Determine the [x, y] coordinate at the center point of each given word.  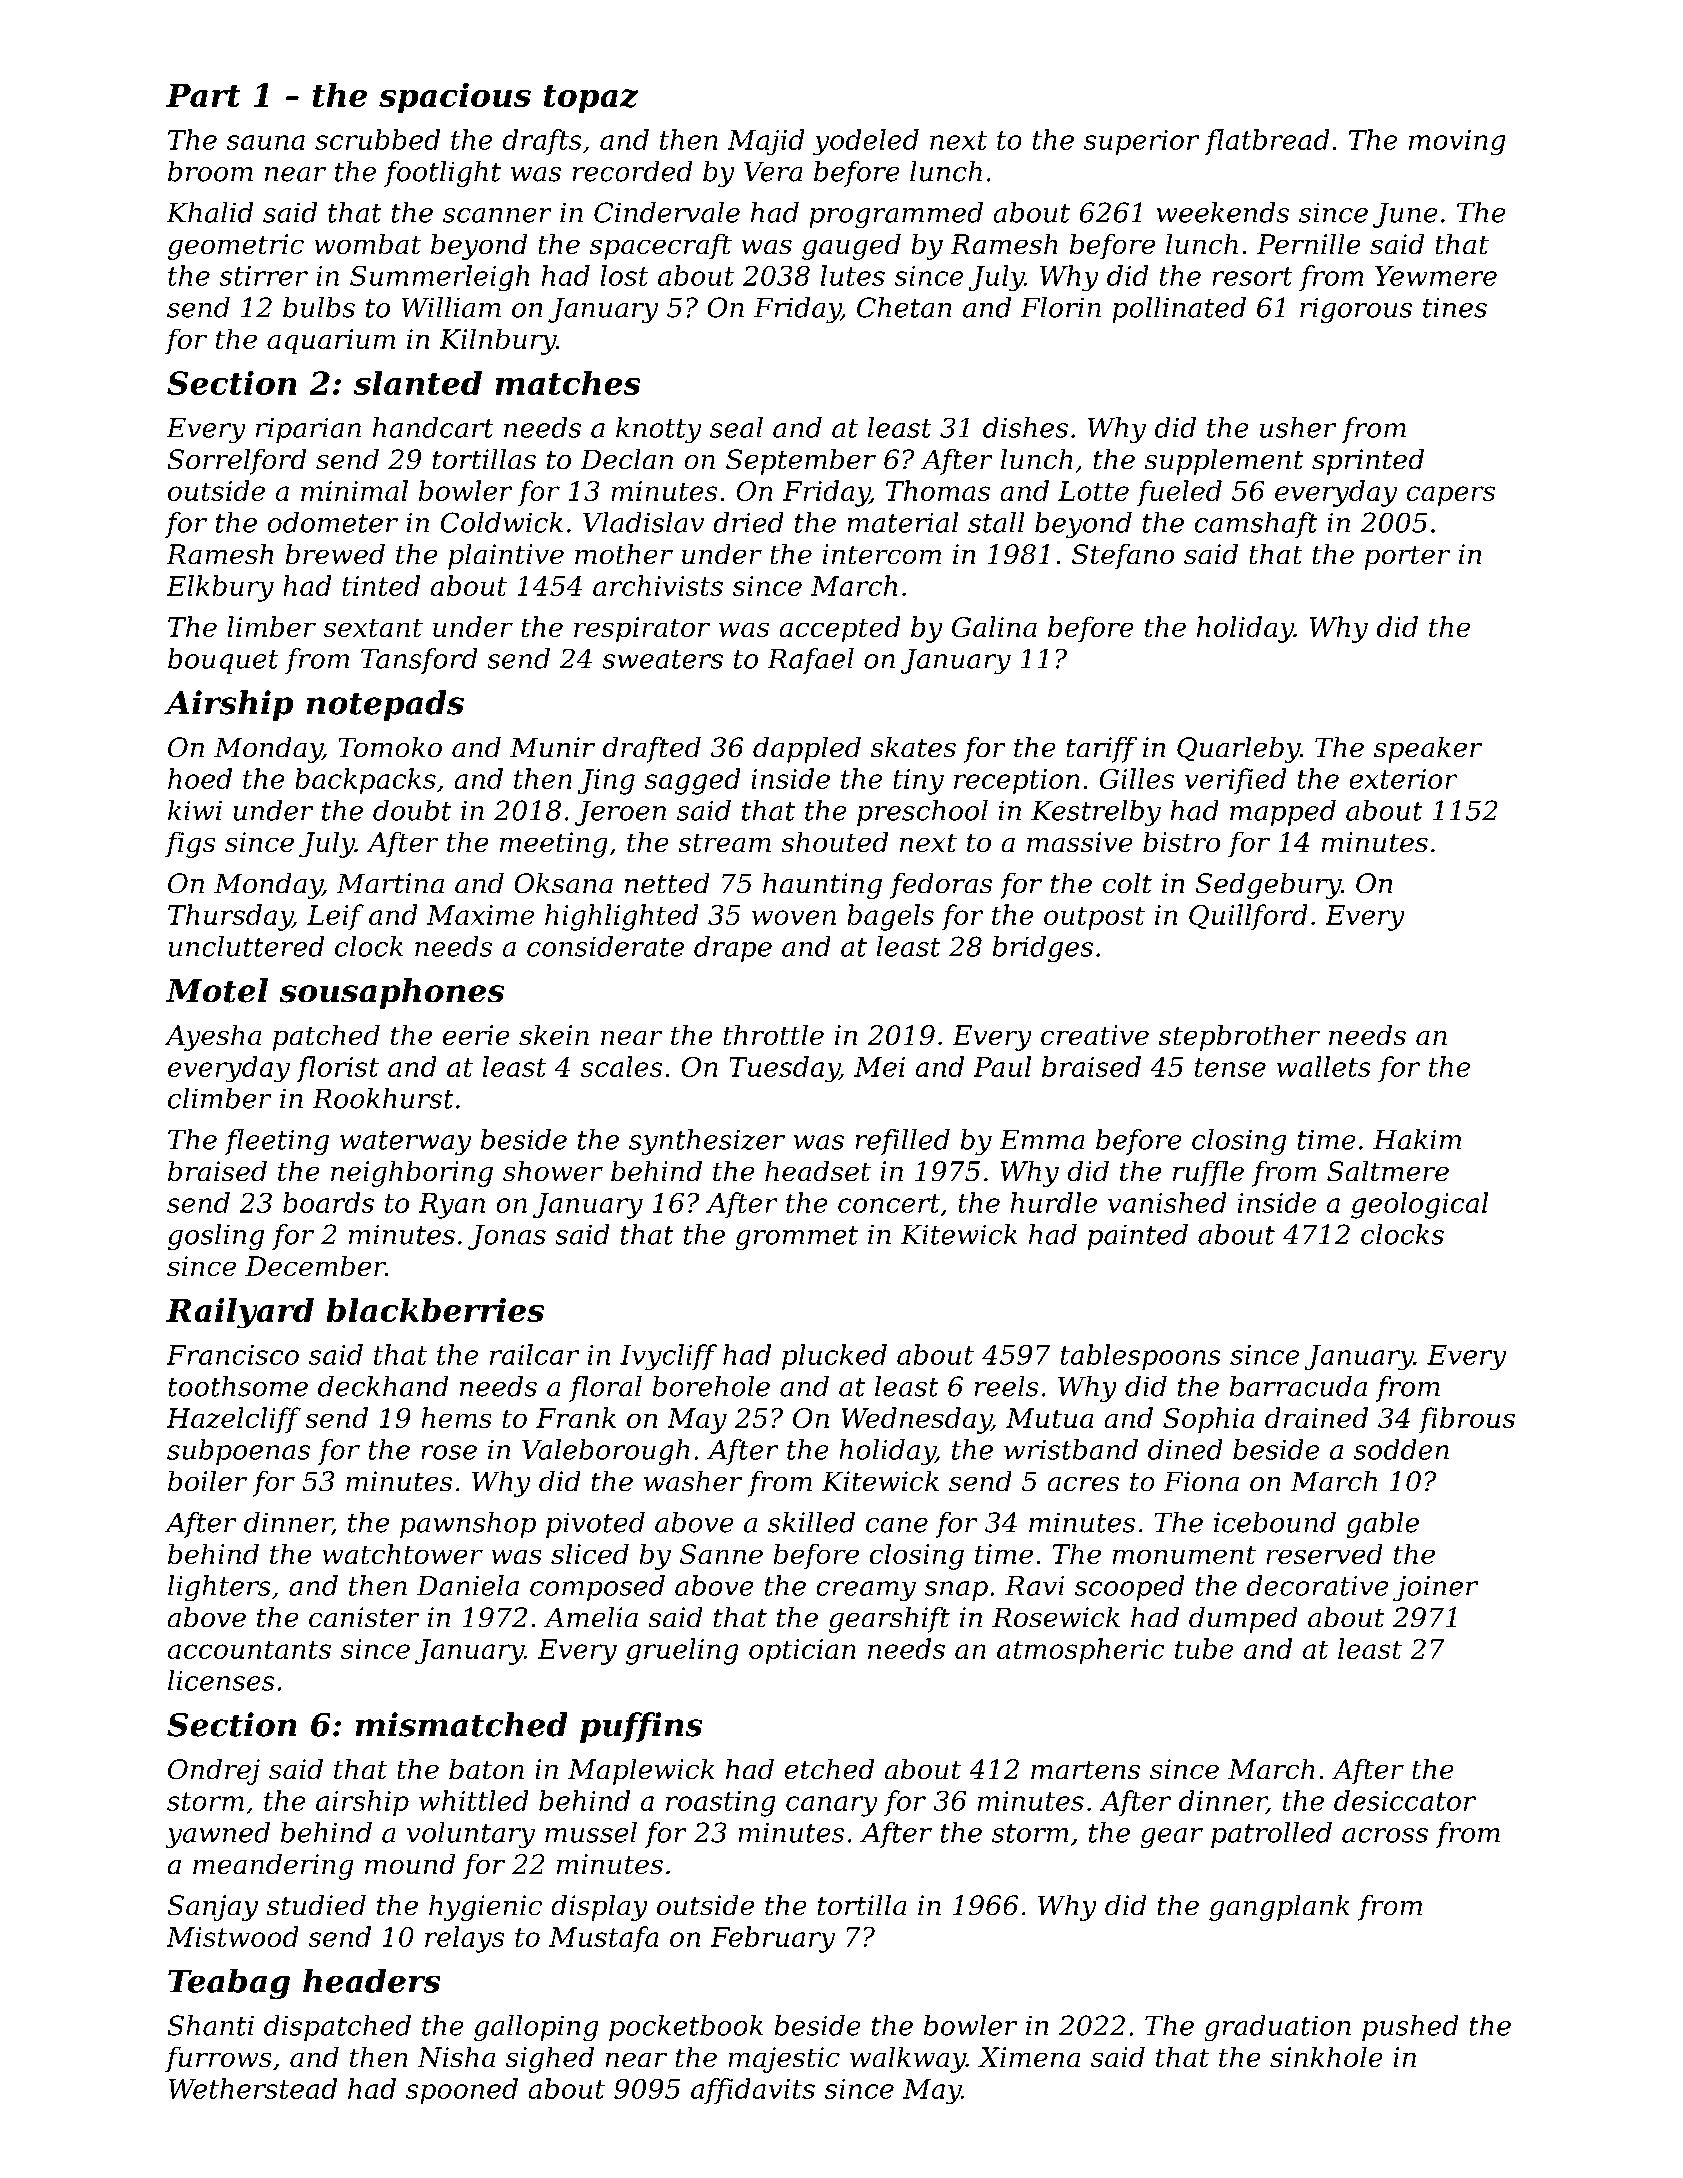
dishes [1025, 427]
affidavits [753, 2091]
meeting [554, 845]
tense [1230, 1067]
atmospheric [1080, 1651]
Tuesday [784, 1069]
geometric [236, 247]
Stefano [1123, 556]
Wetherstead [252, 2088]
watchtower [402, 1553]
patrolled [1271, 1835]
